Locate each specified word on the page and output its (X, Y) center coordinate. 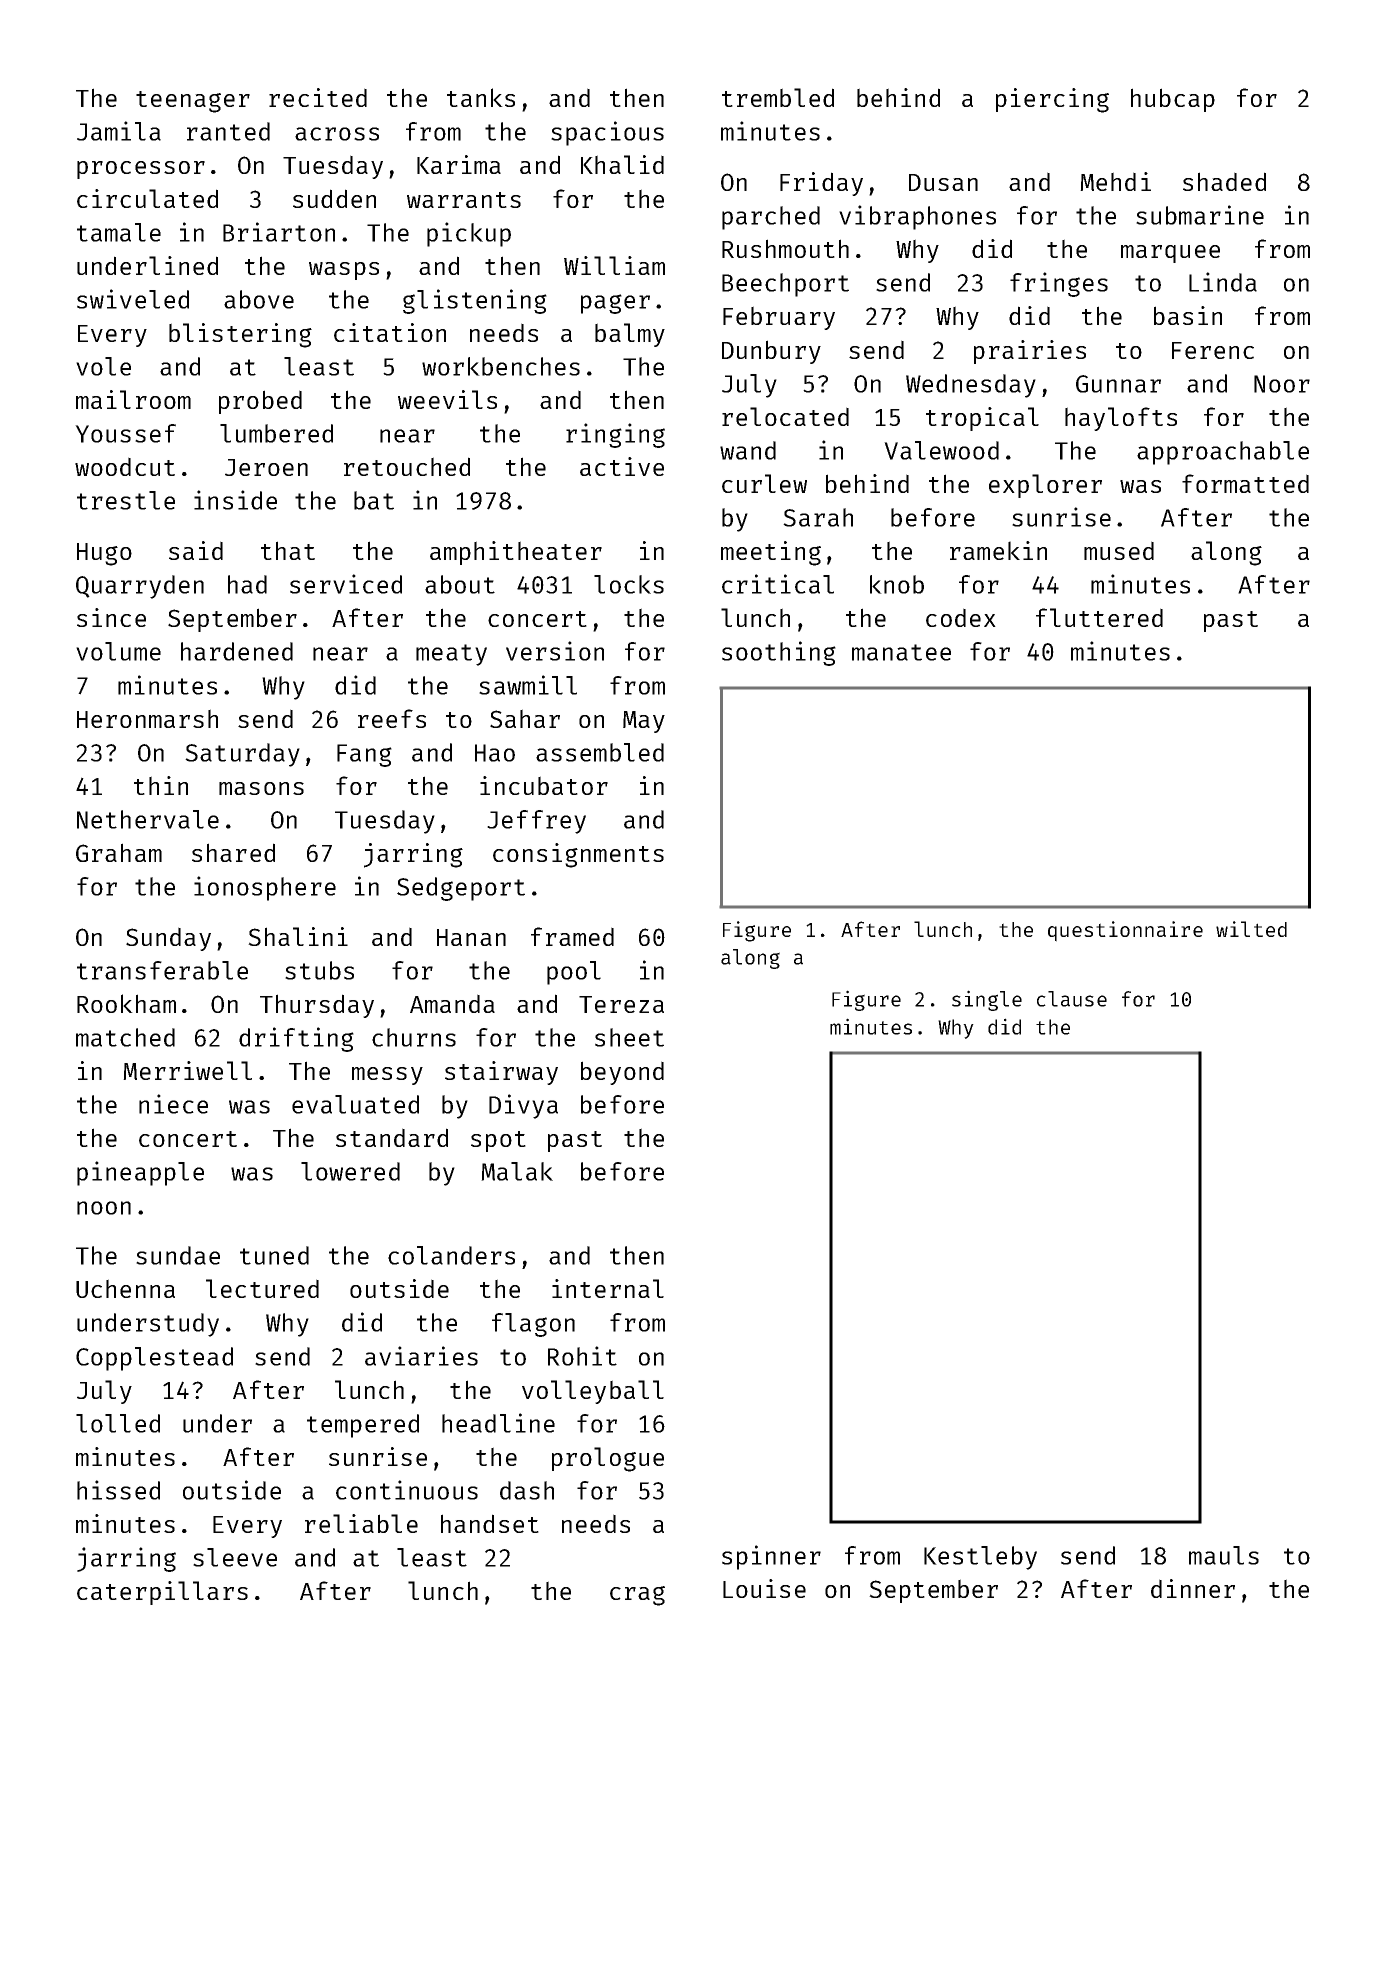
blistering (240, 335)
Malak (517, 1171)
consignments (578, 855)
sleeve (235, 1557)
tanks (481, 97)
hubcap (1173, 100)
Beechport (785, 285)
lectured (262, 1288)
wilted (1251, 929)
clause (1072, 999)
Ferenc (1213, 350)
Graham (119, 852)
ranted (228, 131)
